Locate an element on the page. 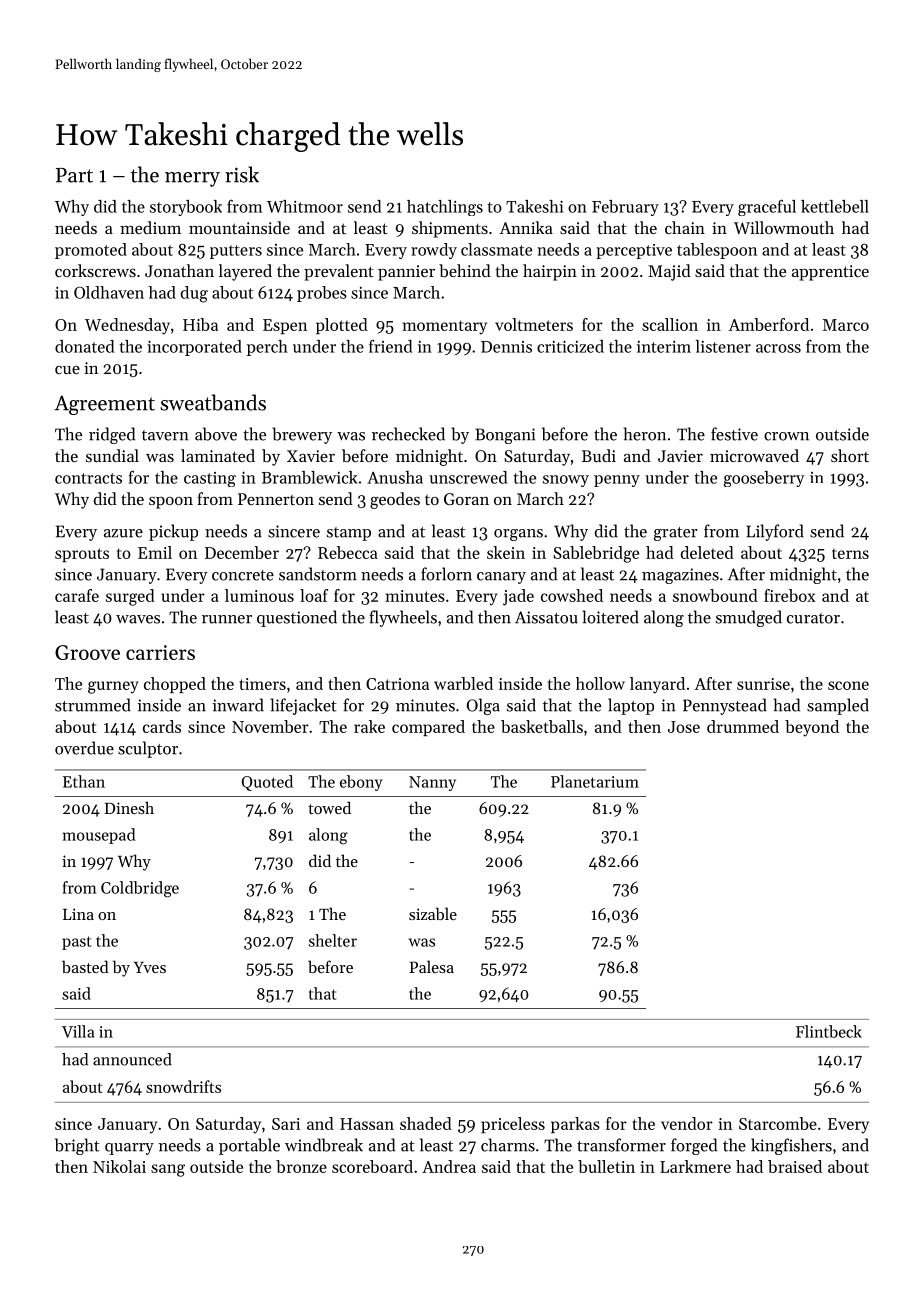 The width and height of the image is (924, 1314). hairpin is located at coordinates (550, 272).
